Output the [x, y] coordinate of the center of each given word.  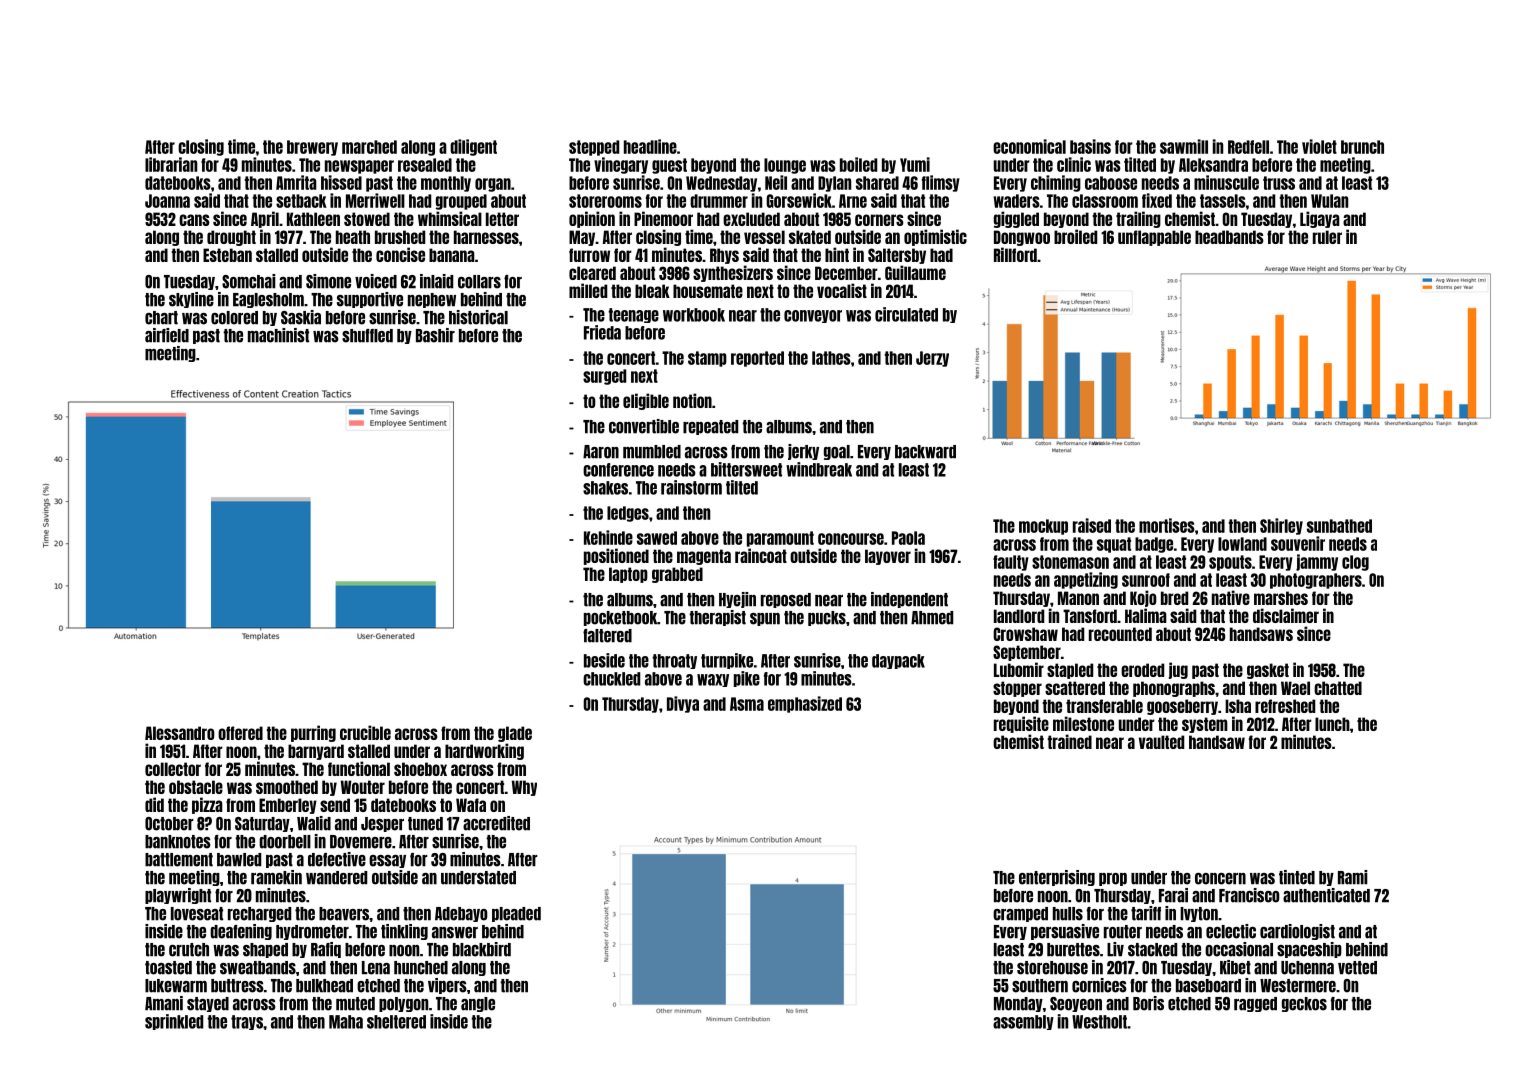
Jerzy [932, 359]
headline [650, 146]
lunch [1332, 724]
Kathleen [313, 219]
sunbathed [1339, 526]
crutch [189, 950]
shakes [605, 488]
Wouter [363, 787]
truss [1279, 183]
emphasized [805, 704]
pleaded [516, 914]
